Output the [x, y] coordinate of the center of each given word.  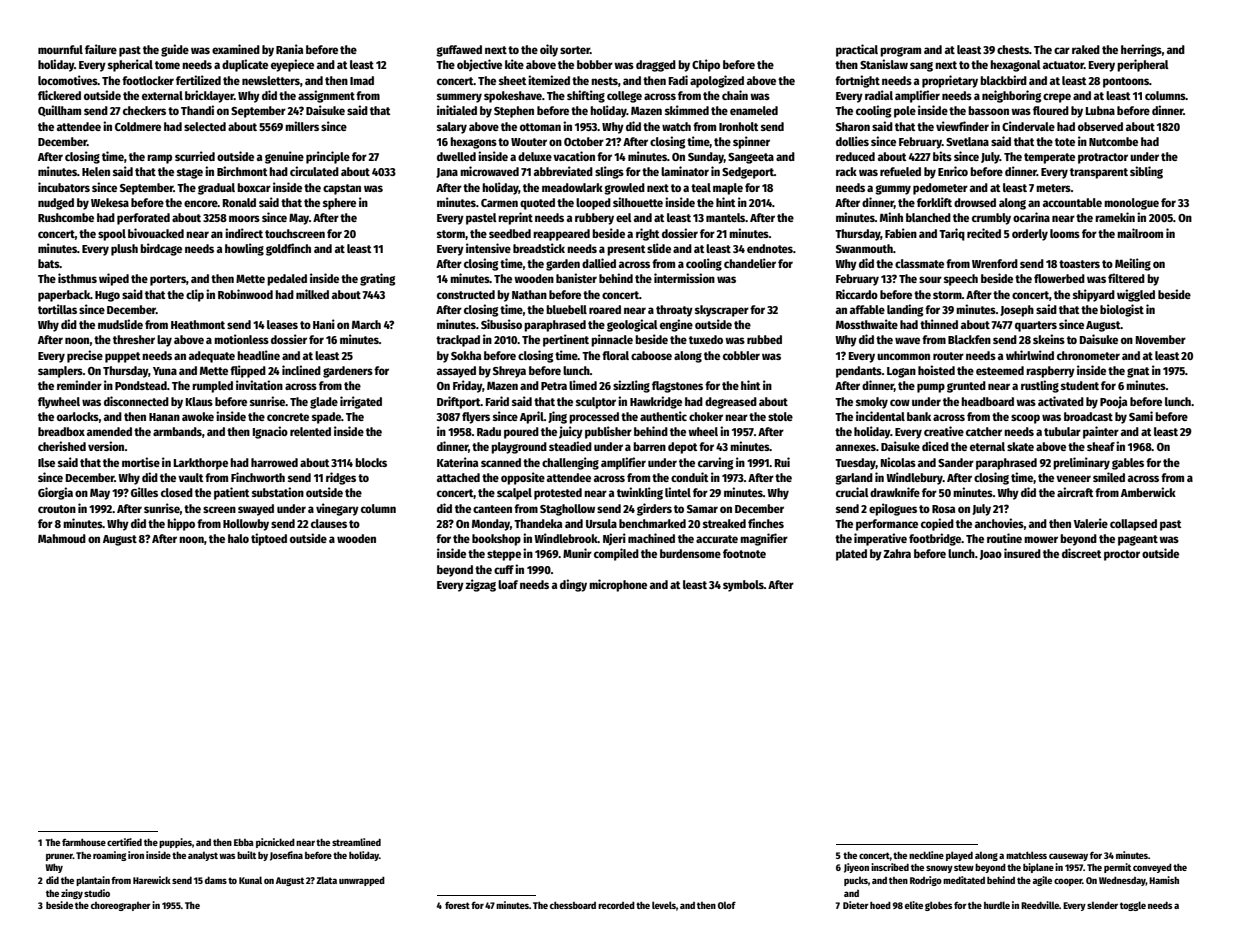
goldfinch [288, 249]
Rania [289, 49]
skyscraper [722, 311]
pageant [1138, 540]
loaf [508, 584]
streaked [724, 523]
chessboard [573, 905]
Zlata [326, 880]
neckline [926, 855]
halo [238, 538]
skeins [1049, 339]
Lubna [1100, 110]
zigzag [480, 585]
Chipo [706, 65]
